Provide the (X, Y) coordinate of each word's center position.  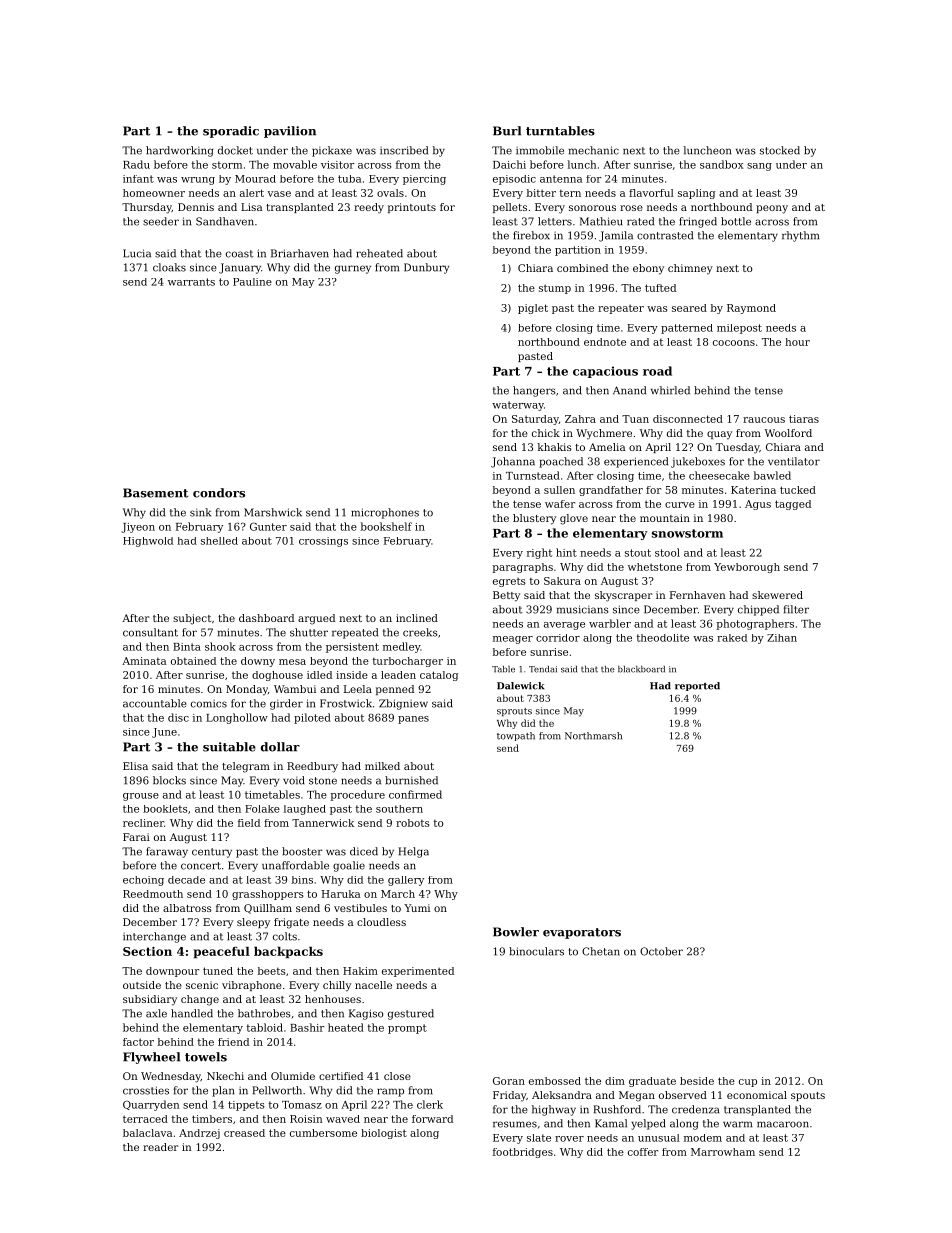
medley (401, 647)
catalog (439, 676)
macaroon (783, 1124)
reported (697, 686)
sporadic (231, 132)
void (294, 780)
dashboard (266, 618)
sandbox (722, 164)
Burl (507, 131)
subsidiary (150, 1000)
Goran (509, 1081)
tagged (793, 505)
